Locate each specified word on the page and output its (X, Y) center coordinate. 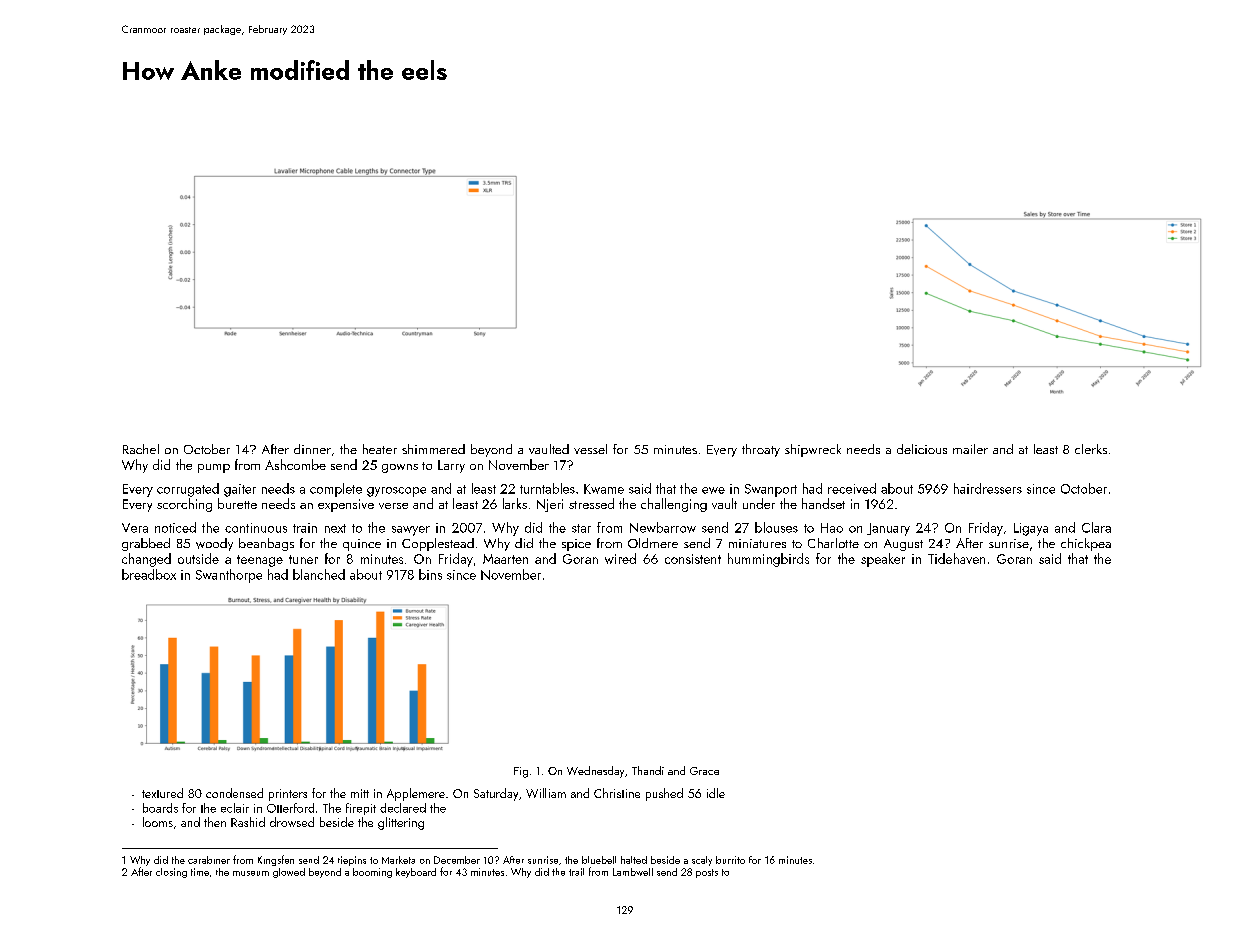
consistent (693, 559)
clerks (1091, 449)
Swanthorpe (229, 576)
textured (162, 793)
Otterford (290, 808)
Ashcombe (295, 464)
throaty (761, 450)
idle (716, 793)
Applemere (416, 794)
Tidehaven (956, 558)
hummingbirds (768, 560)
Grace (704, 771)
